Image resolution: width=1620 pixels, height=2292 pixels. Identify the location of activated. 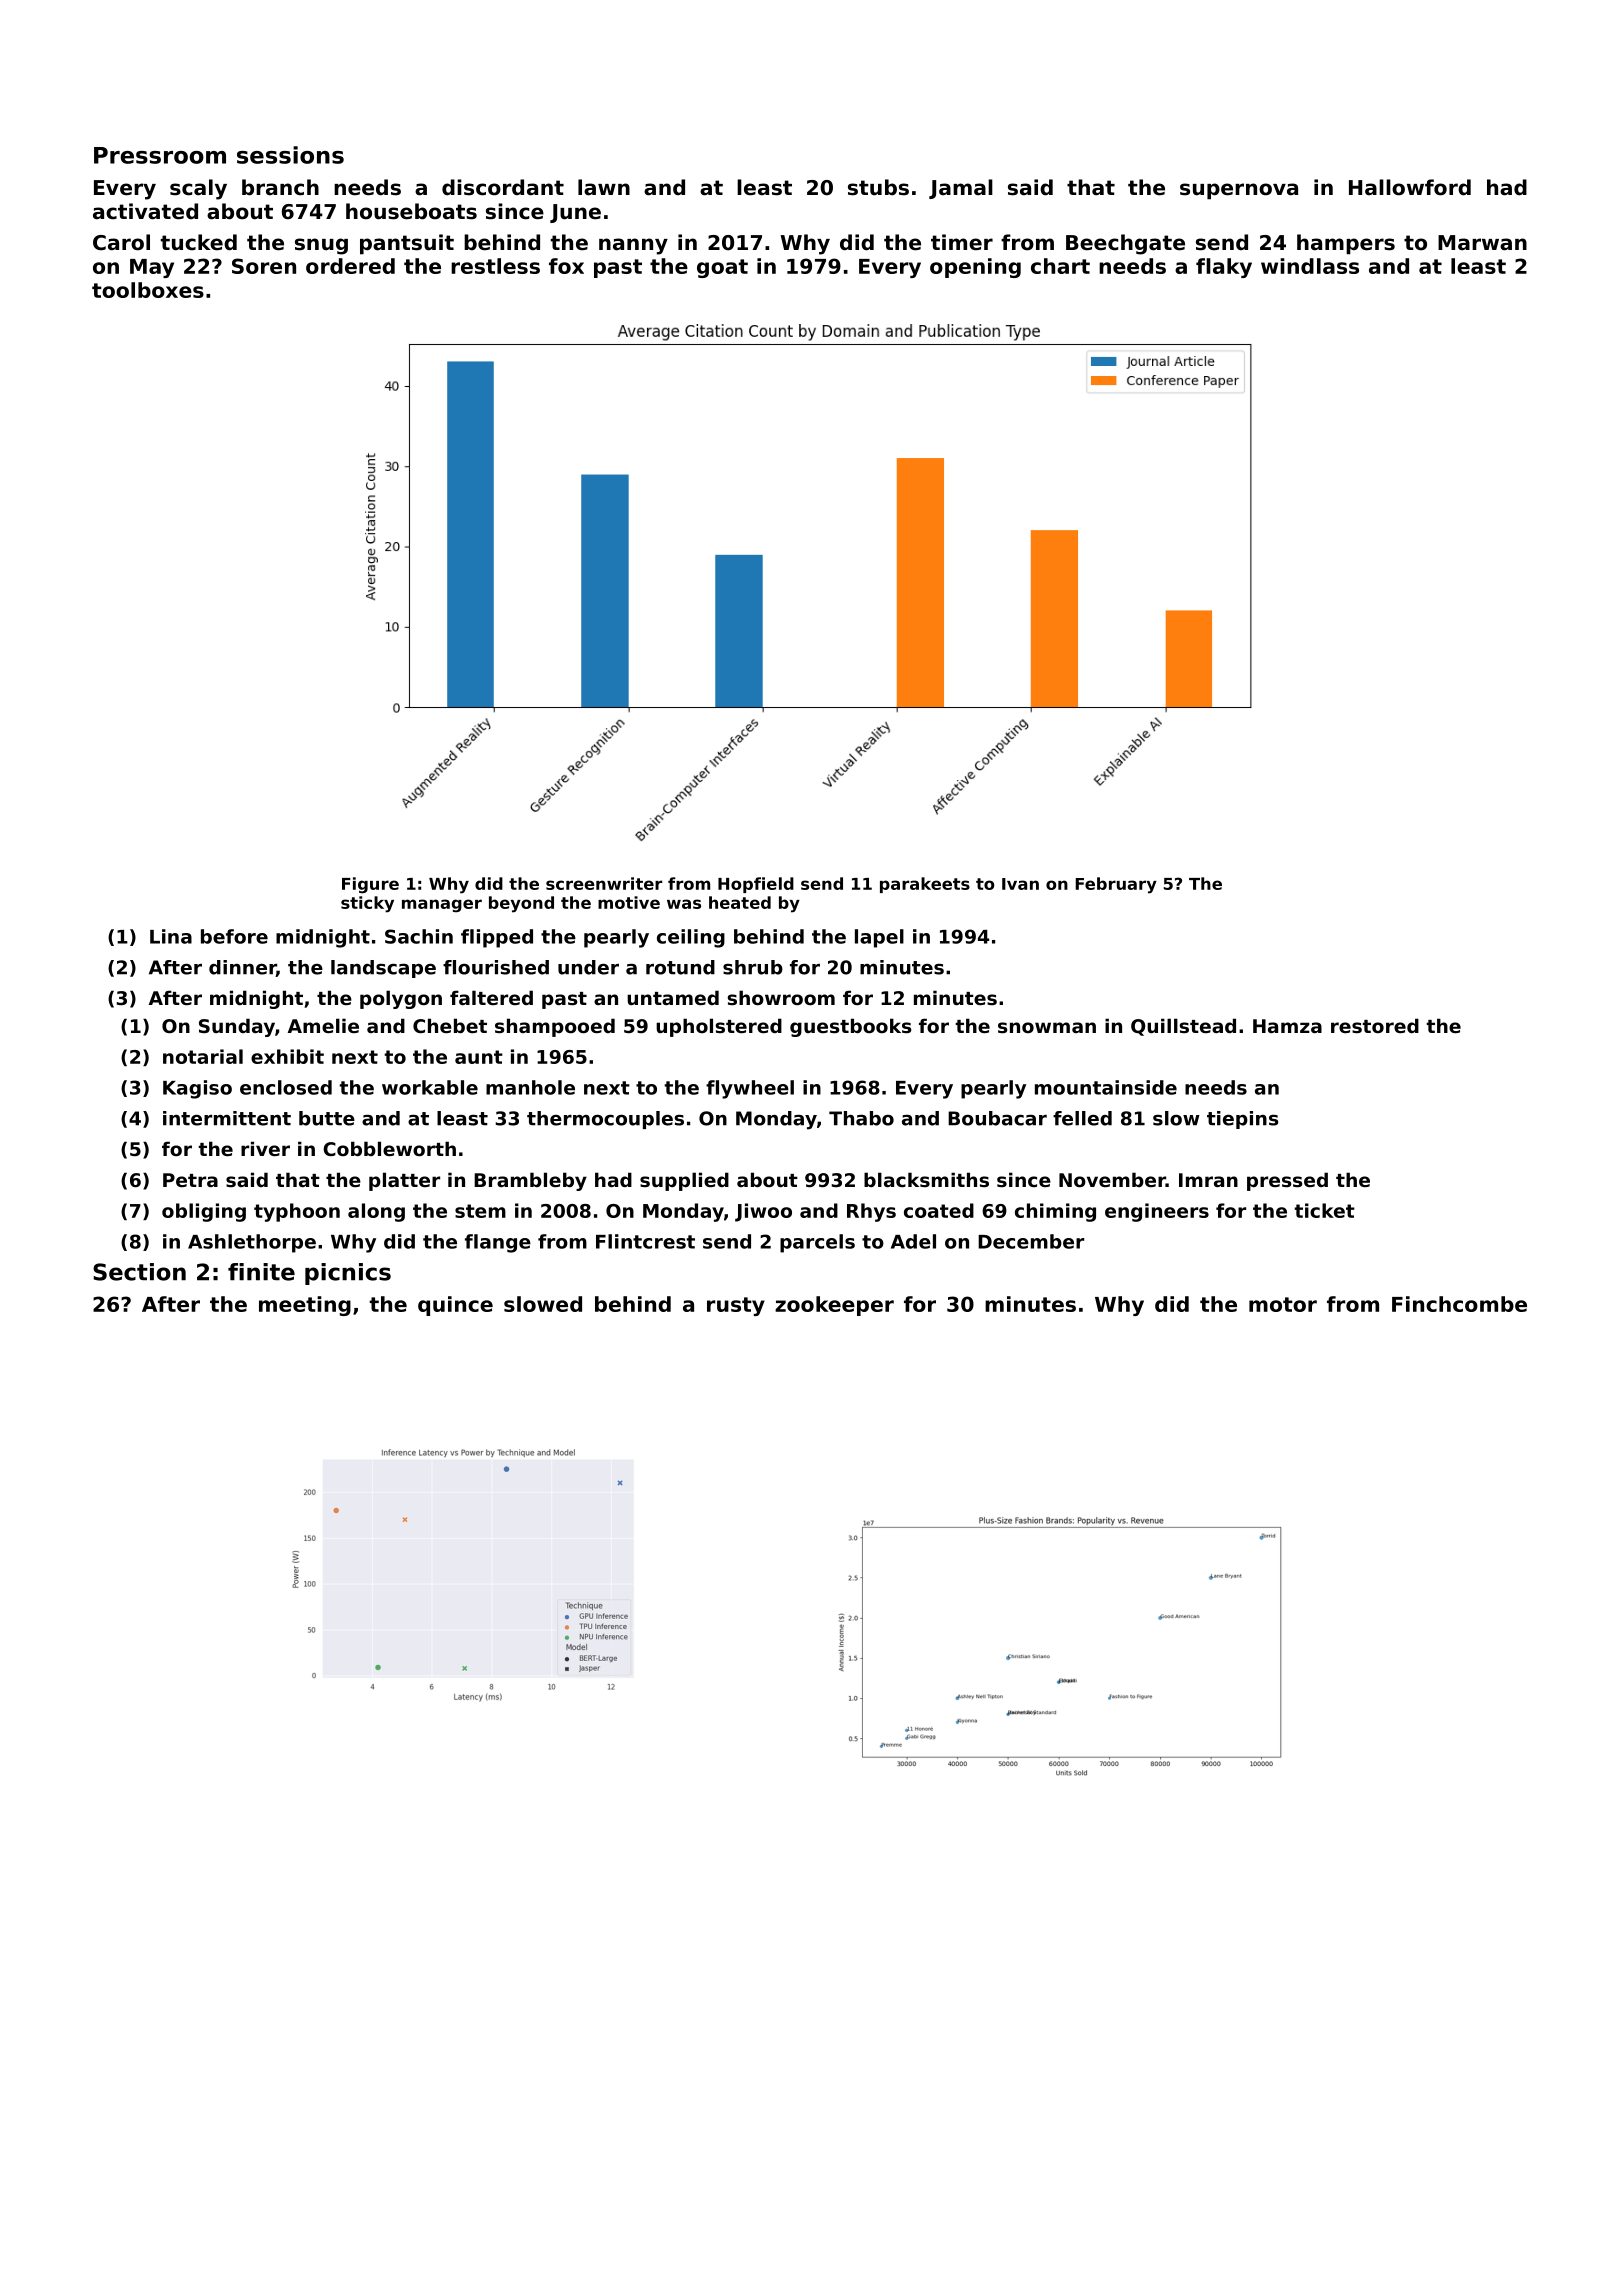
(145, 211).
